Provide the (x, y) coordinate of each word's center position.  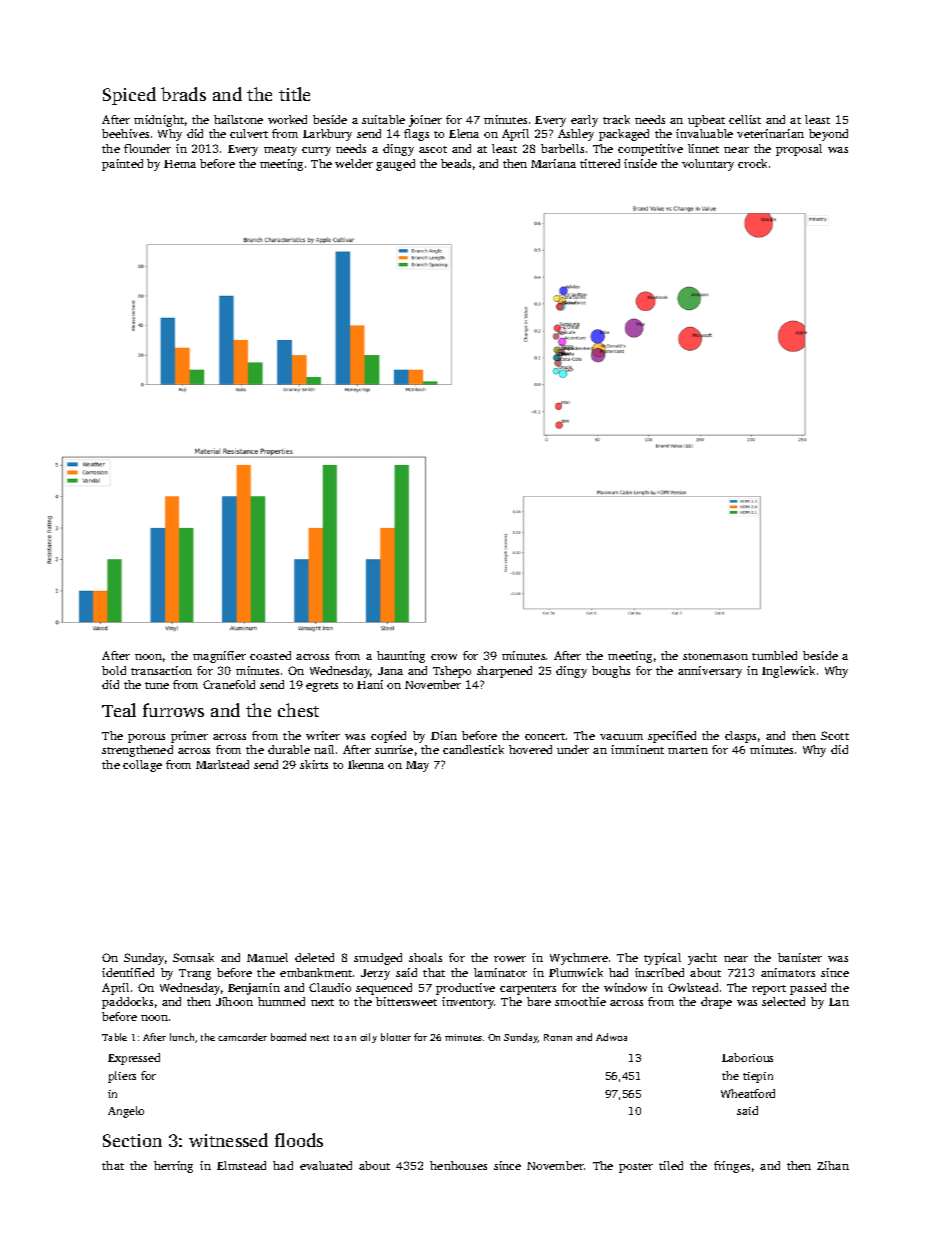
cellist (745, 119)
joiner (425, 121)
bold (114, 670)
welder (354, 163)
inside (640, 163)
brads (183, 94)
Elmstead (241, 1165)
